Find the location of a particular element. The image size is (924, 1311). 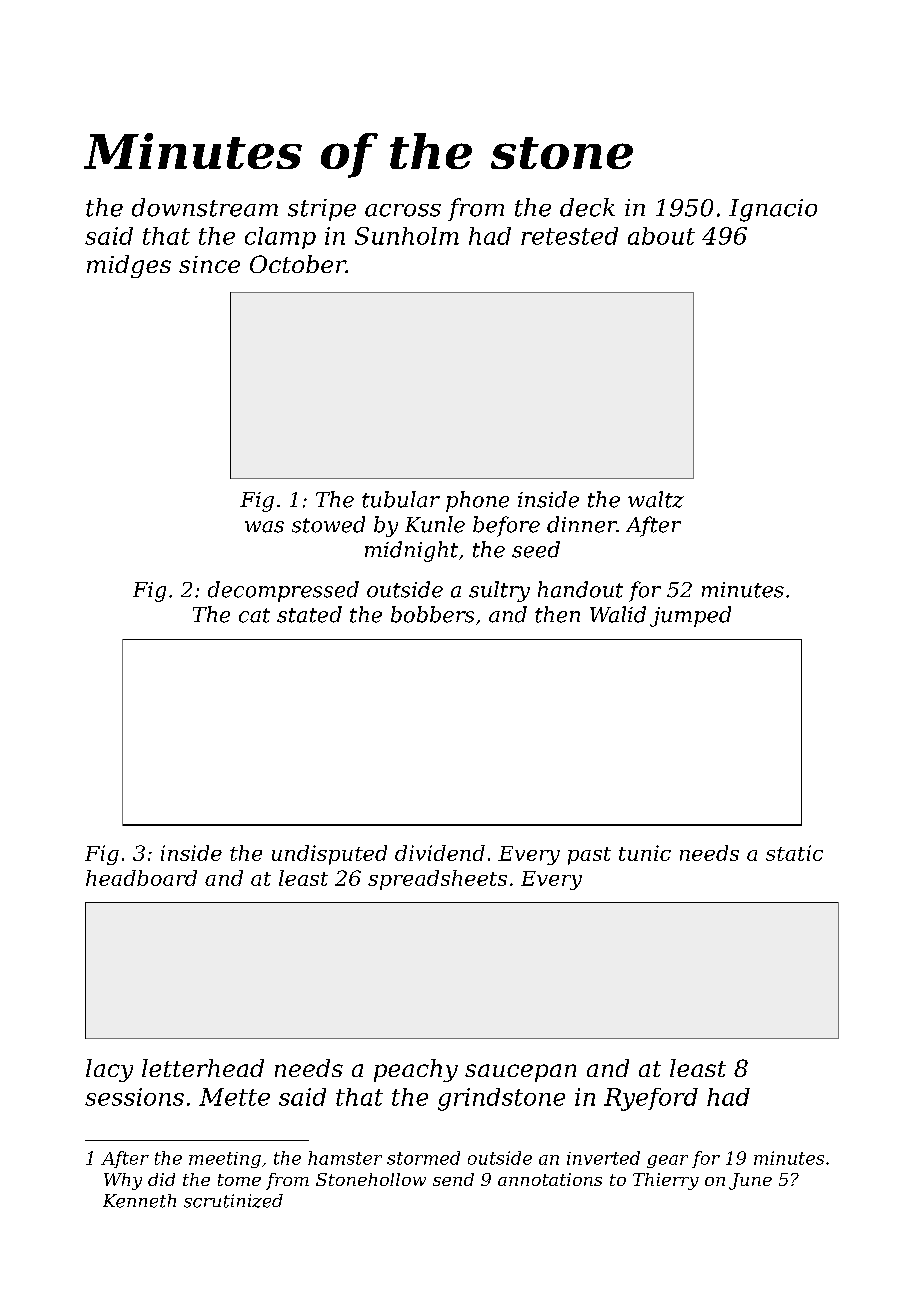

static is located at coordinates (794, 853).
